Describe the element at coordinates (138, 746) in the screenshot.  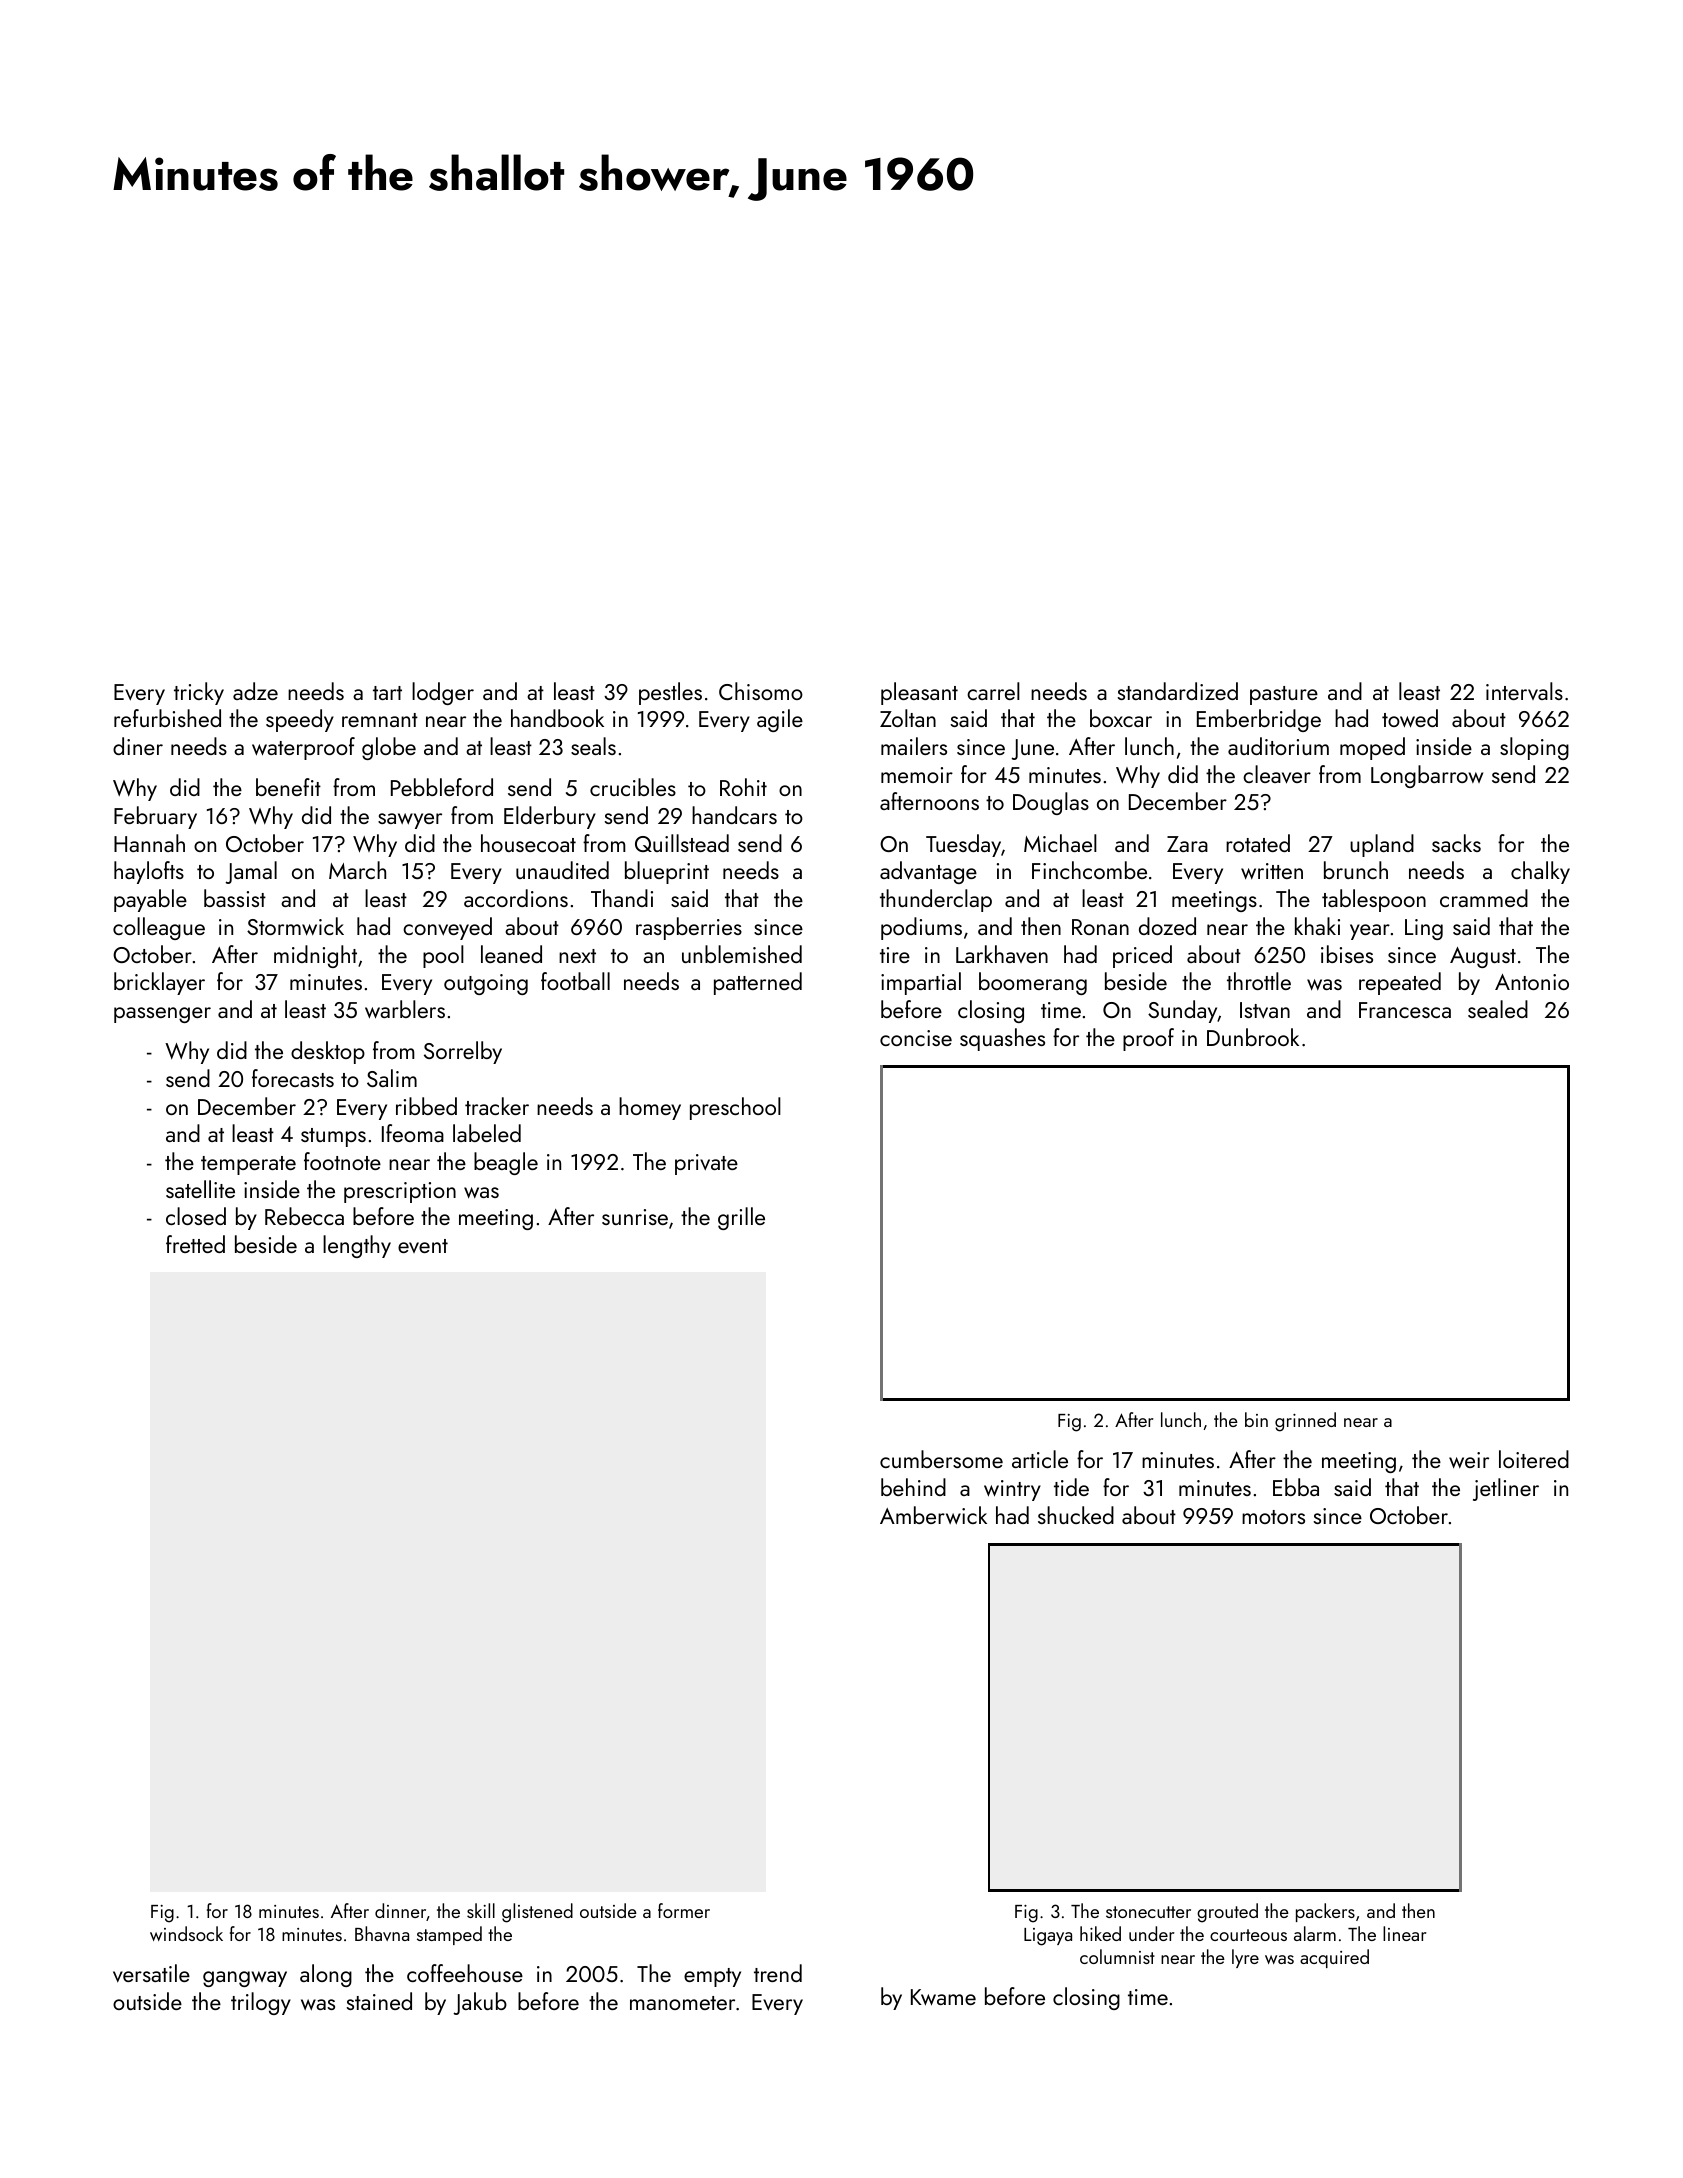
I see `diner` at that location.
